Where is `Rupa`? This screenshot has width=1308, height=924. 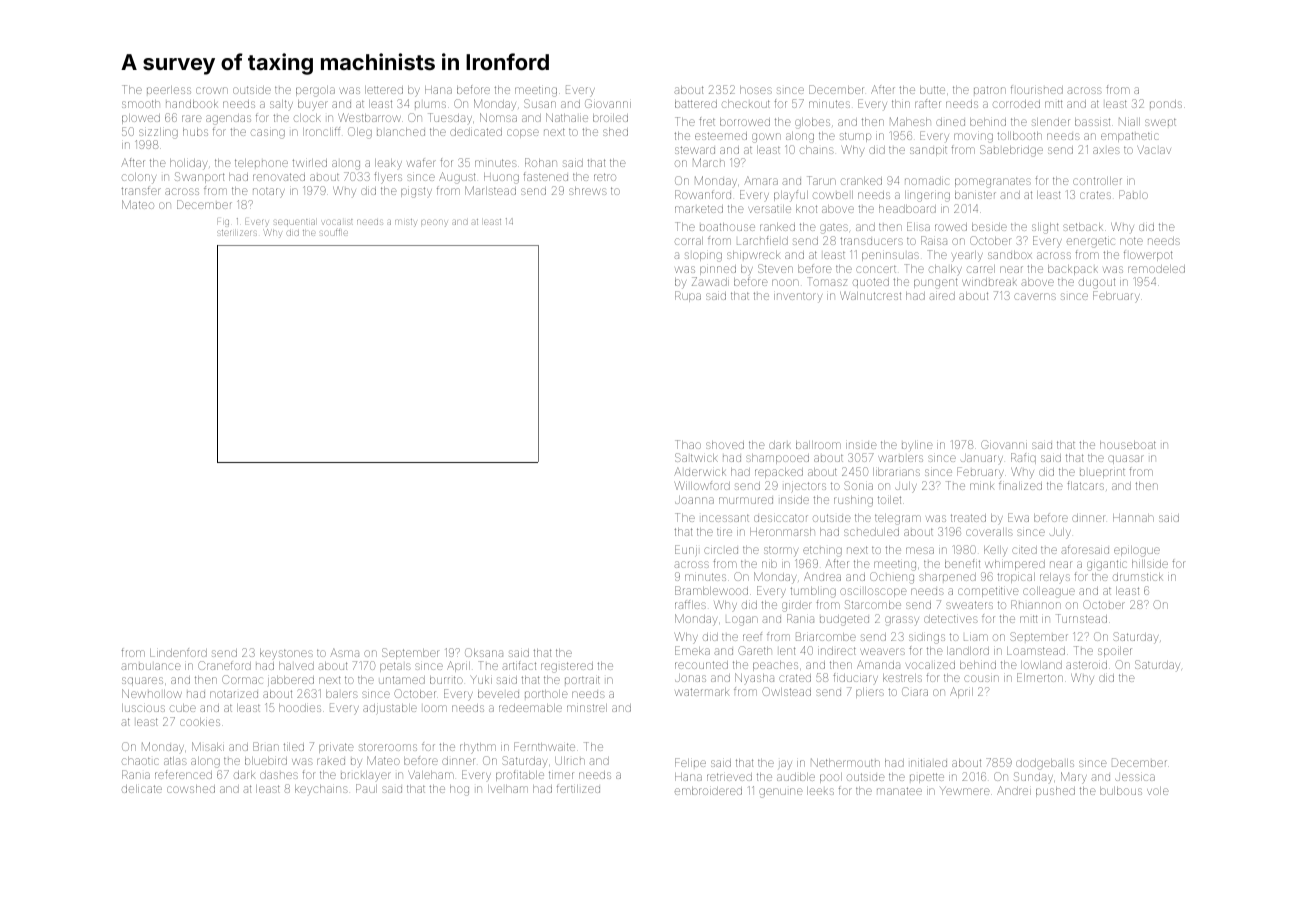 Rupa is located at coordinates (688, 296).
